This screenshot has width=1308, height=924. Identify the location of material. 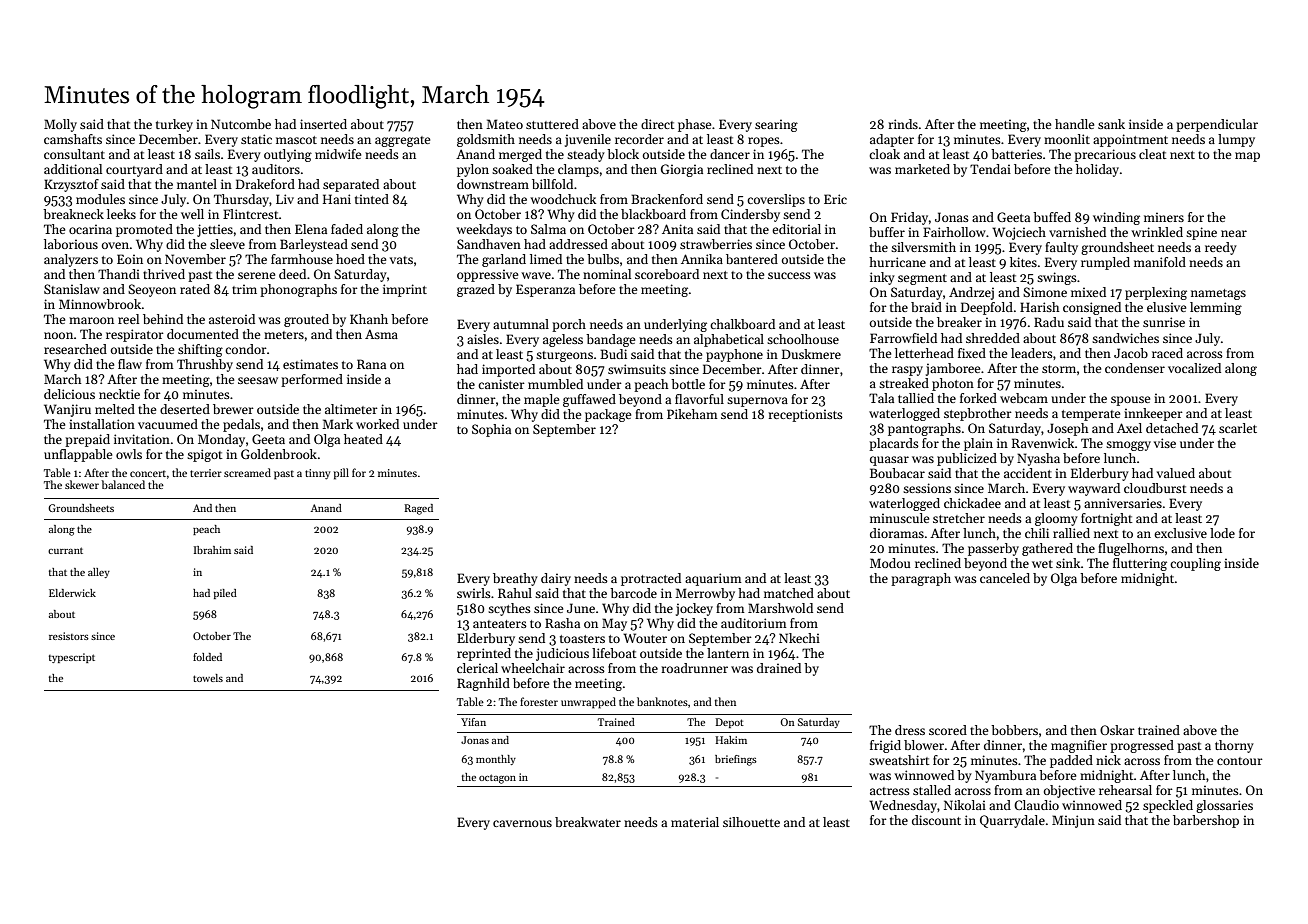
(695, 822).
